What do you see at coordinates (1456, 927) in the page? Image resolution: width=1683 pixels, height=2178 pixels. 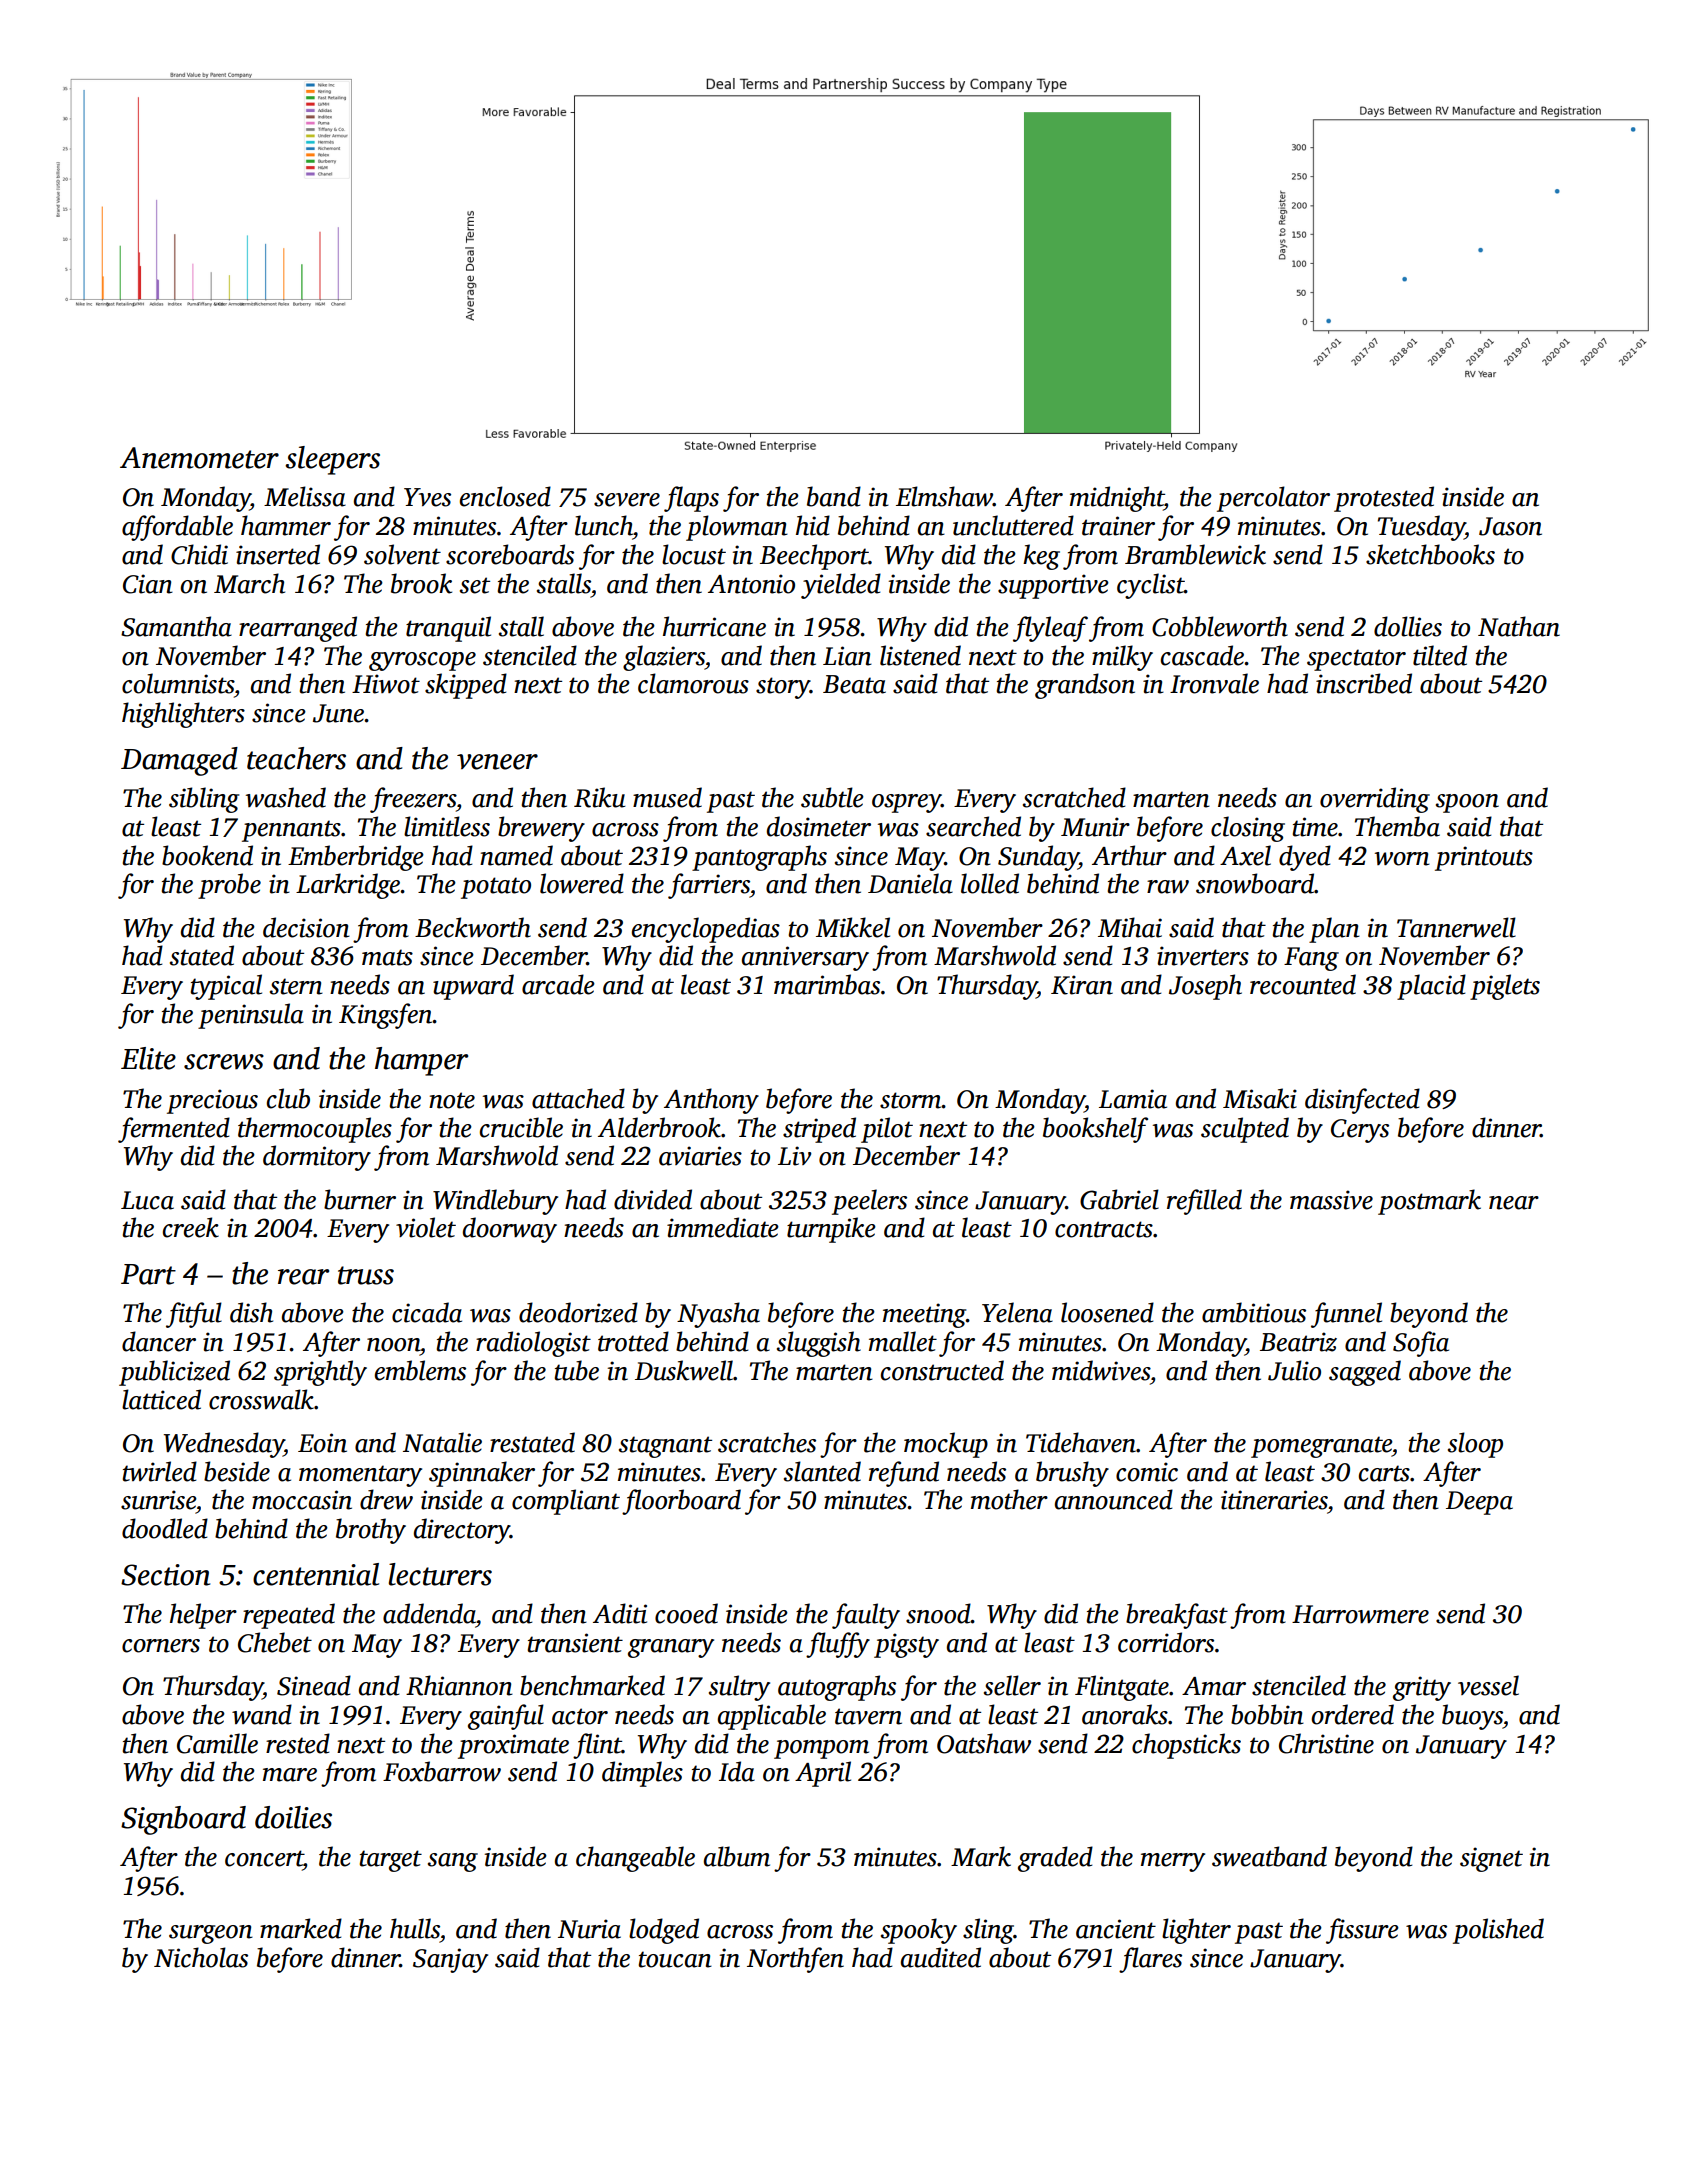 I see `Tannerwell` at bounding box center [1456, 927].
